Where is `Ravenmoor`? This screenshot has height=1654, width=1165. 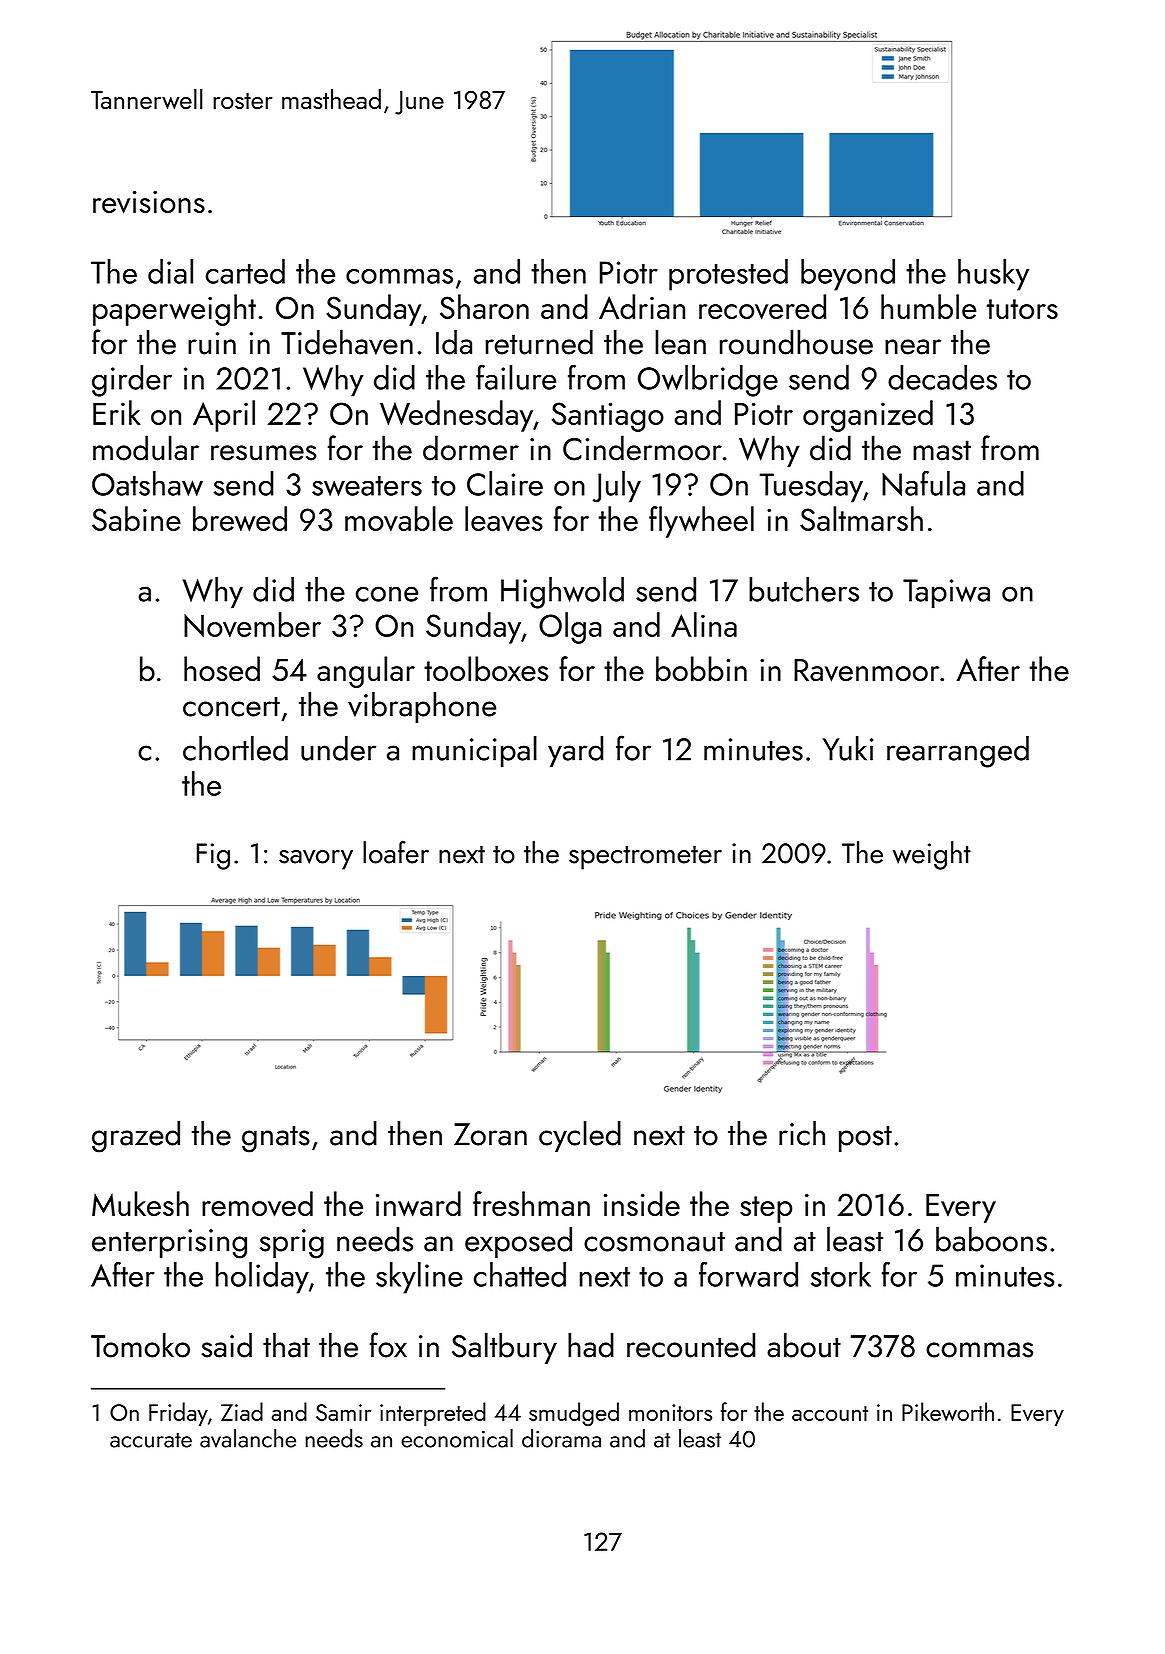
Ravenmoor is located at coordinates (866, 670).
